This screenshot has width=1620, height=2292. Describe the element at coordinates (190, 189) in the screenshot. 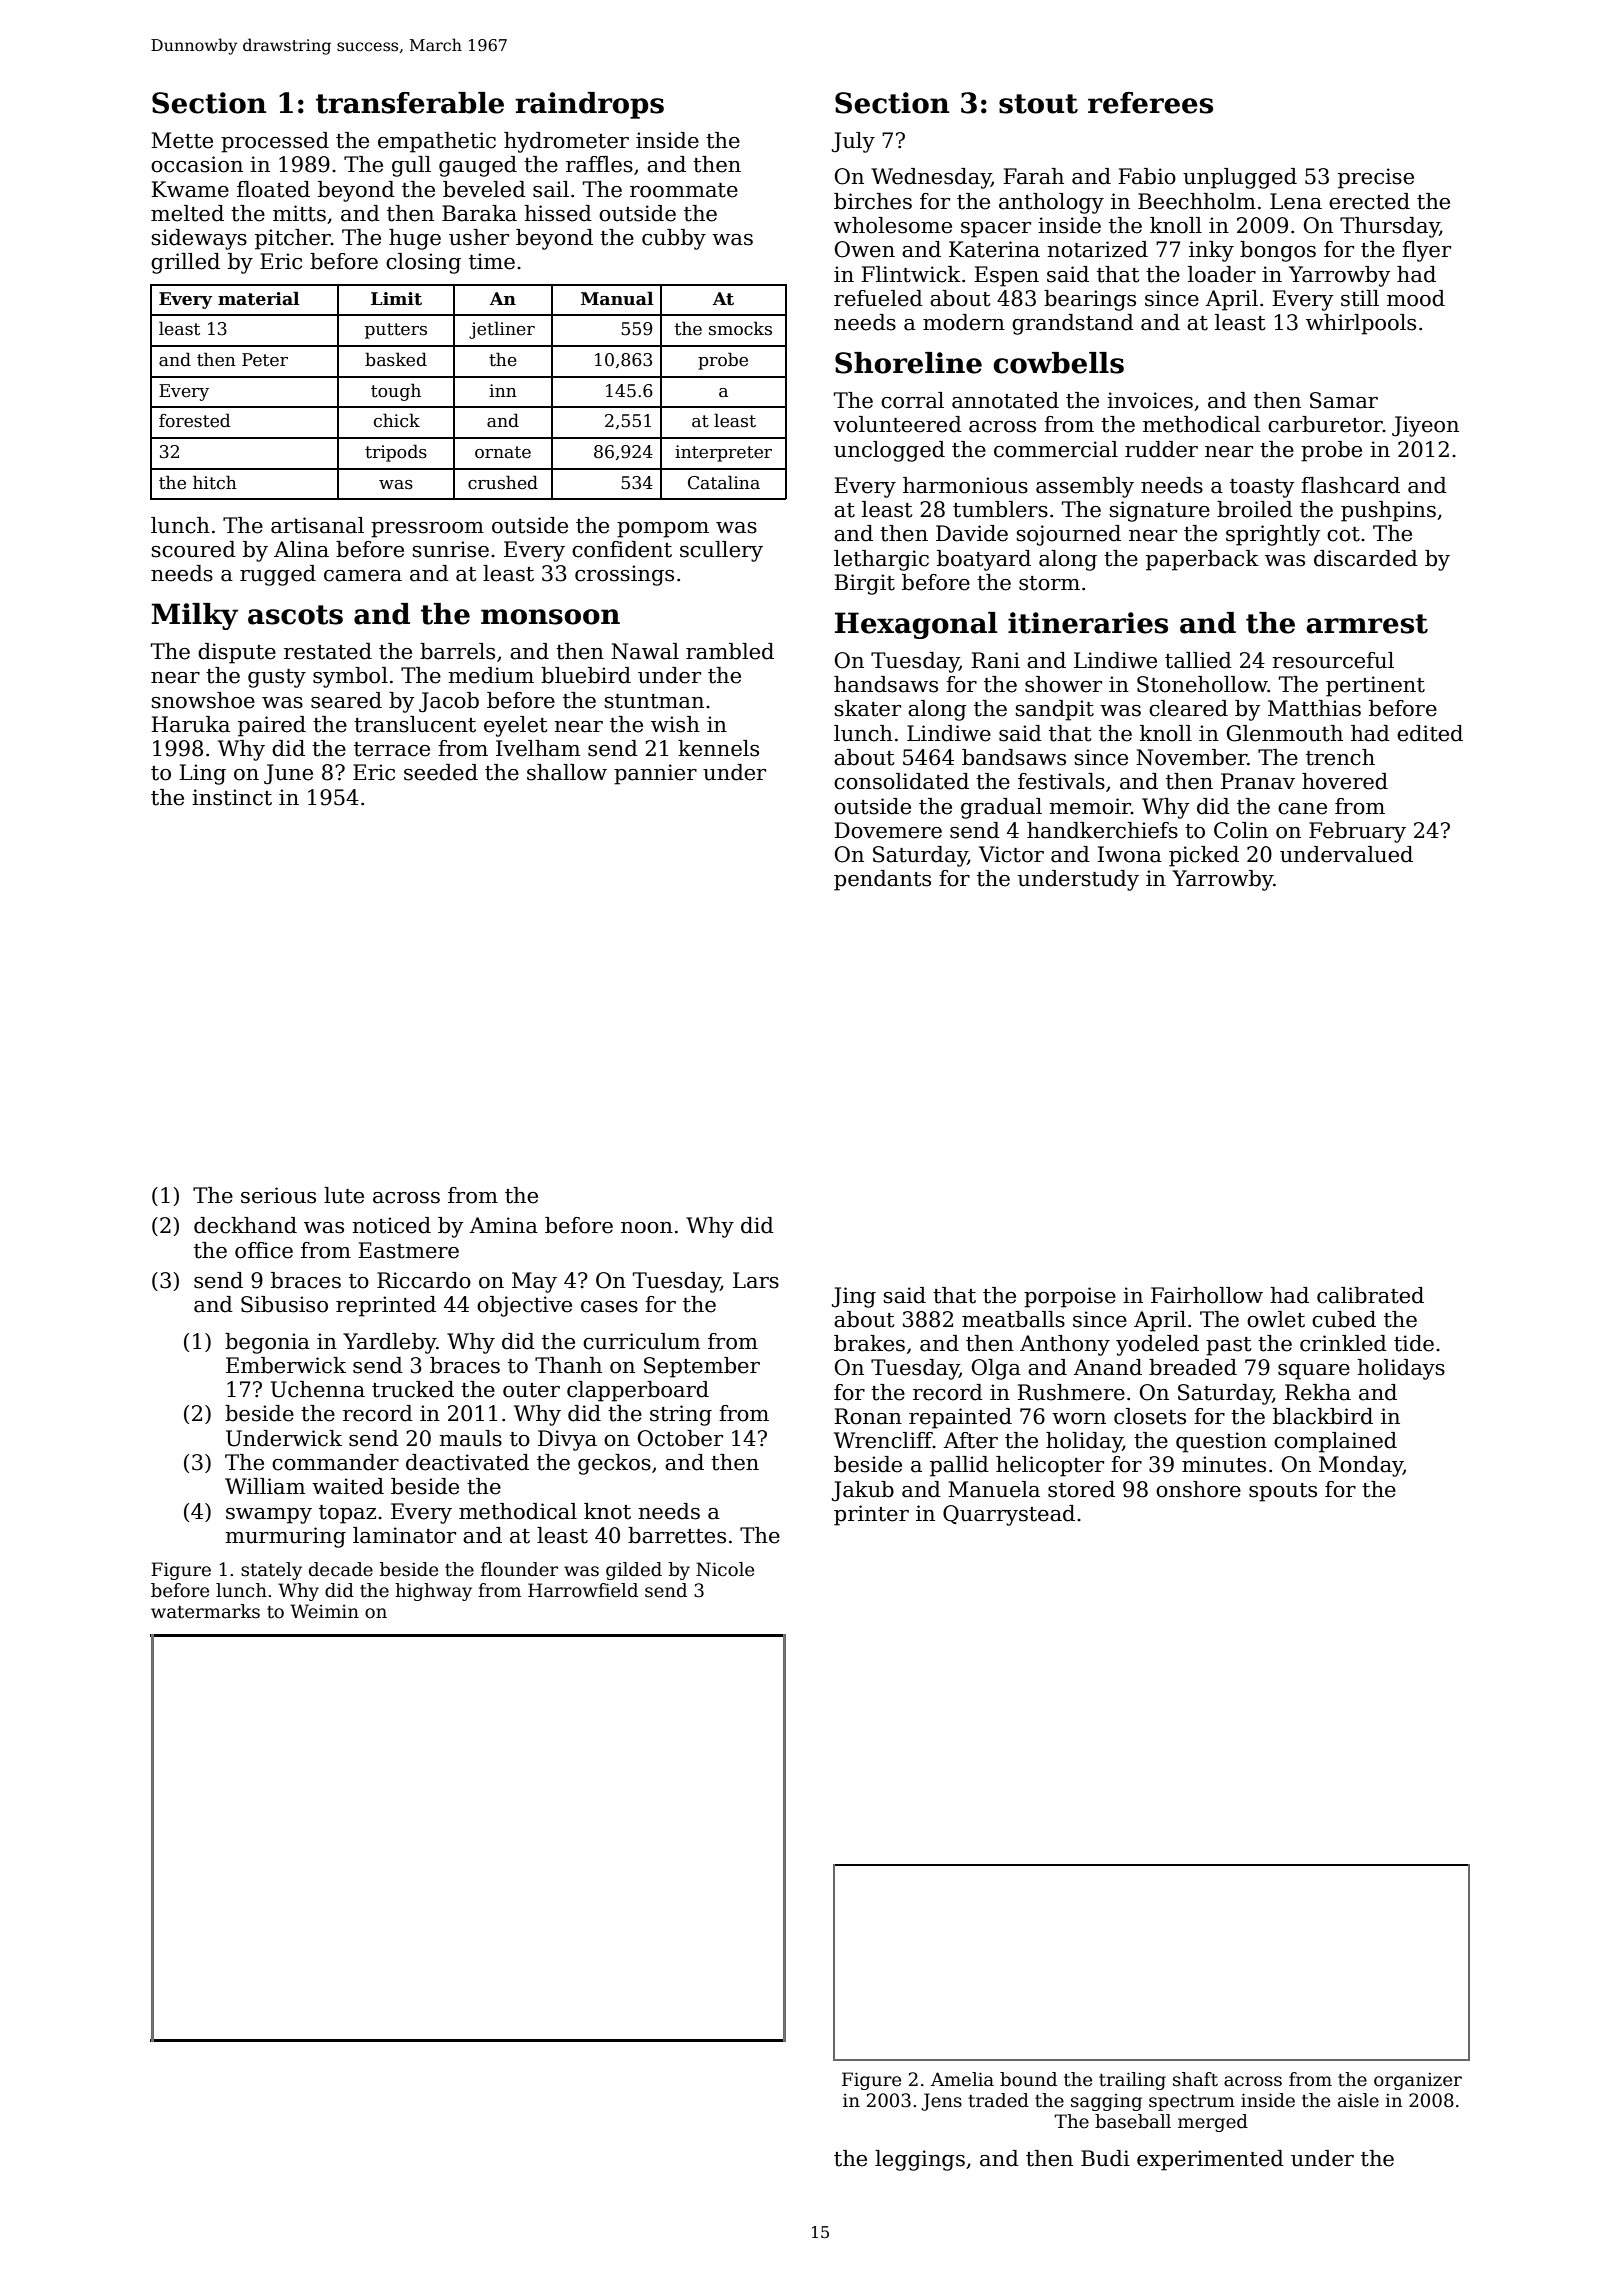

I see `Kwame` at that location.
